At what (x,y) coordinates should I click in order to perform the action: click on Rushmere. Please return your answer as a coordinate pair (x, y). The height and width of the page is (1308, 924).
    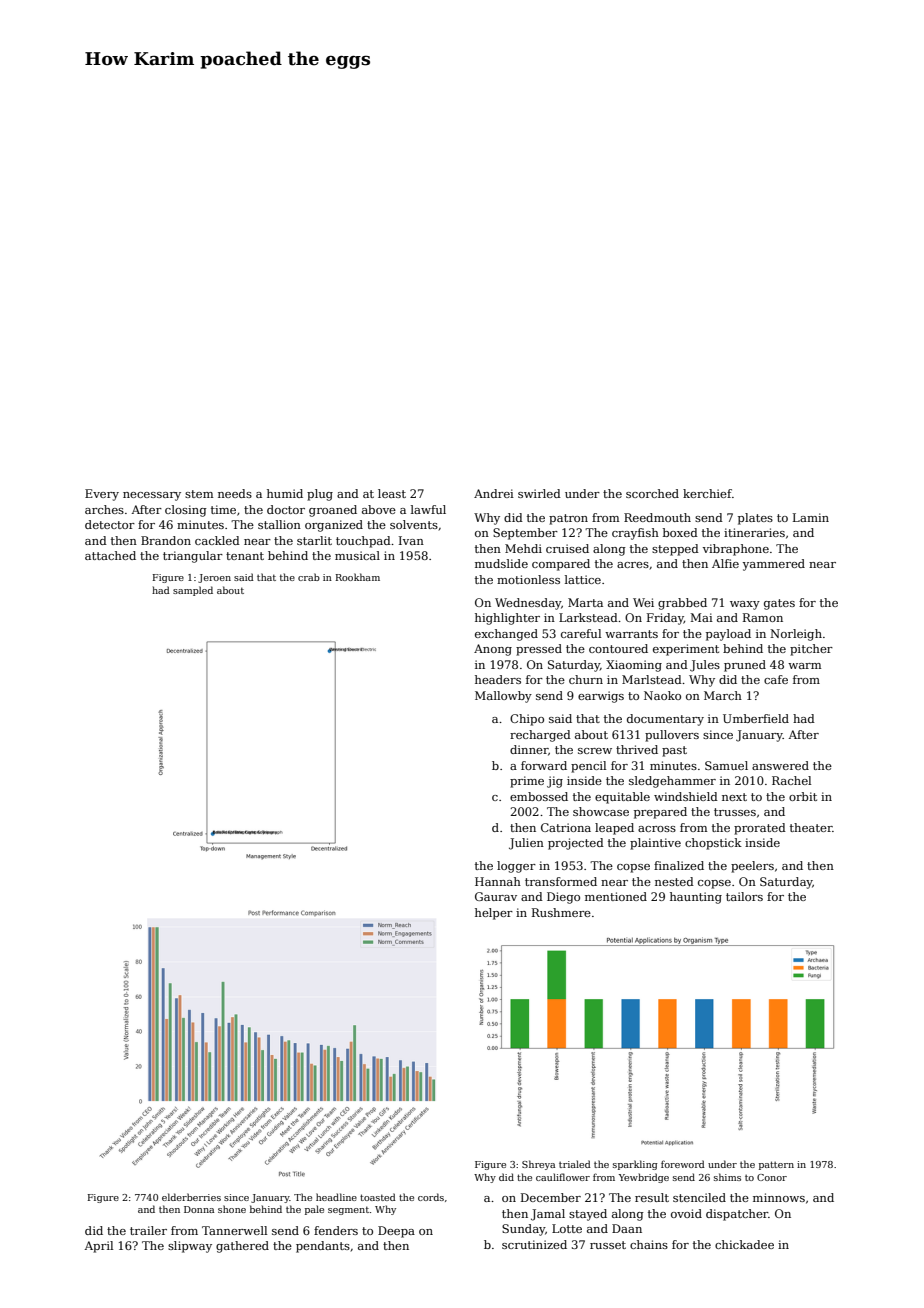
    Looking at the image, I should click on (561, 912).
